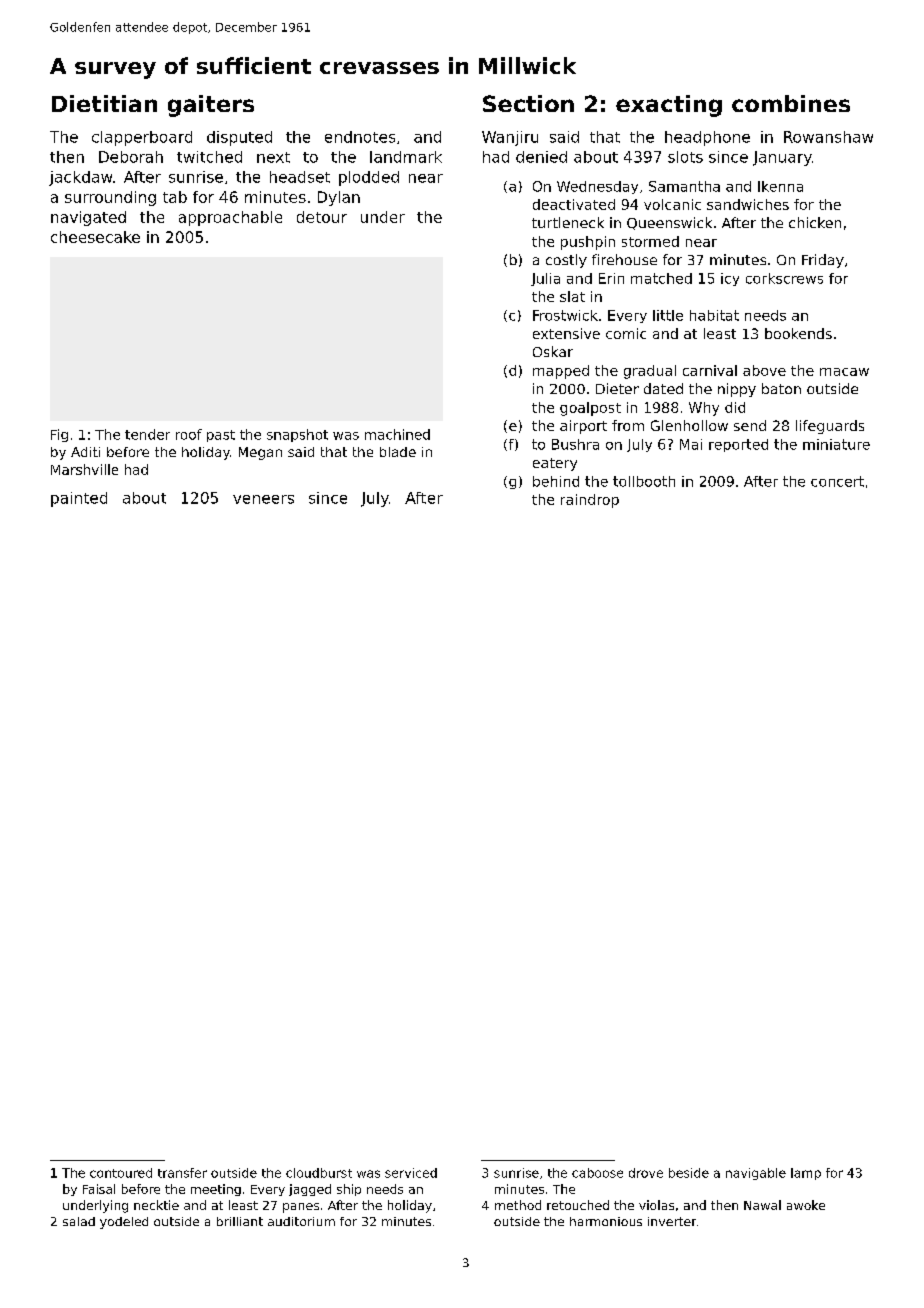 This document has width=924, height=1308. Describe the element at coordinates (147, 434) in the document. I see `tender` at that location.
